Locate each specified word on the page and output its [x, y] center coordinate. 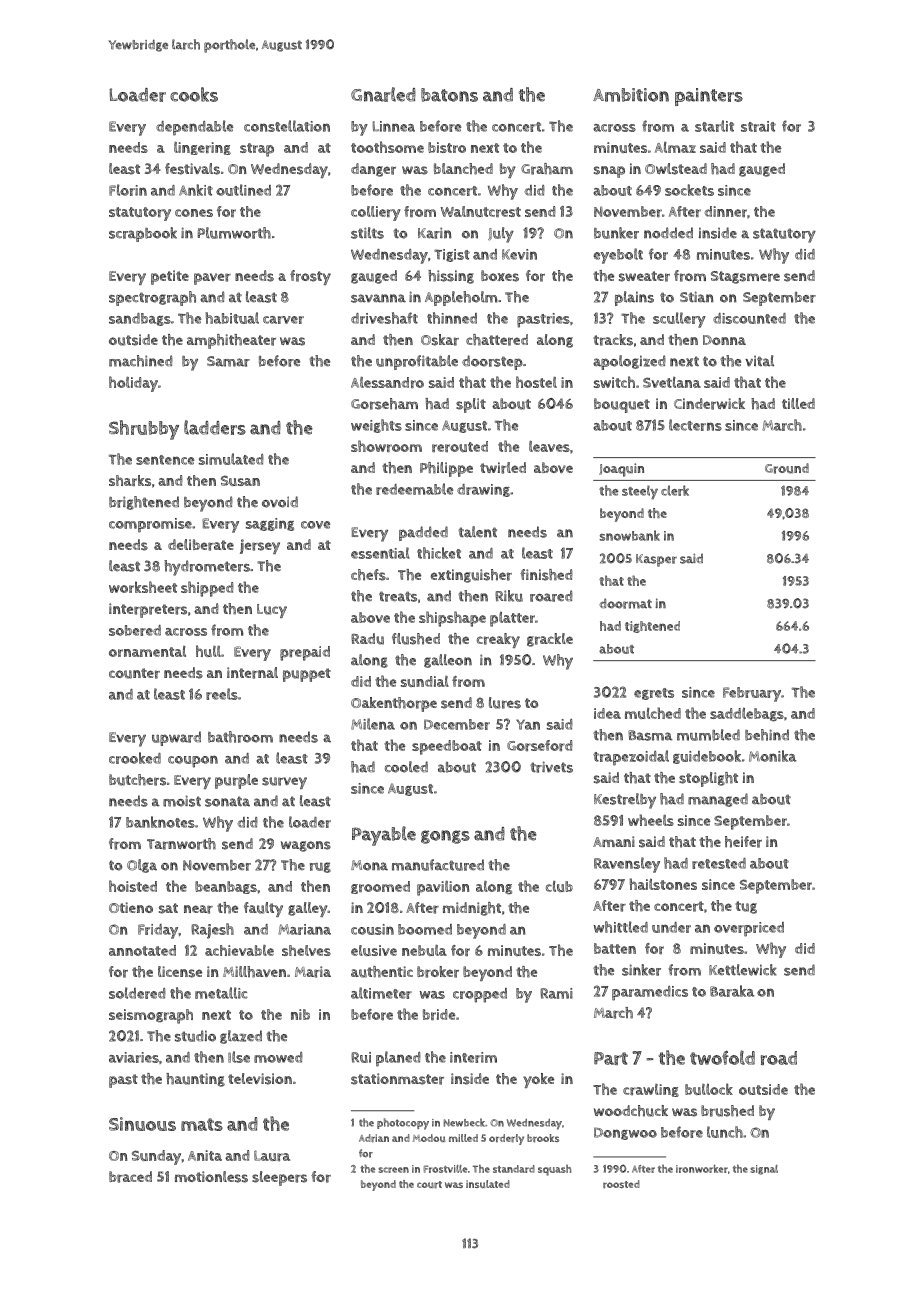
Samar [228, 361]
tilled [798, 403]
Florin [128, 190]
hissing [451, 277]
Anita [205, 1155]
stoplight [708, 779]
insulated [488, 1184]
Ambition [631, 95]
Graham [547, 169]
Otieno [131, 907]
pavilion [443, 888]
